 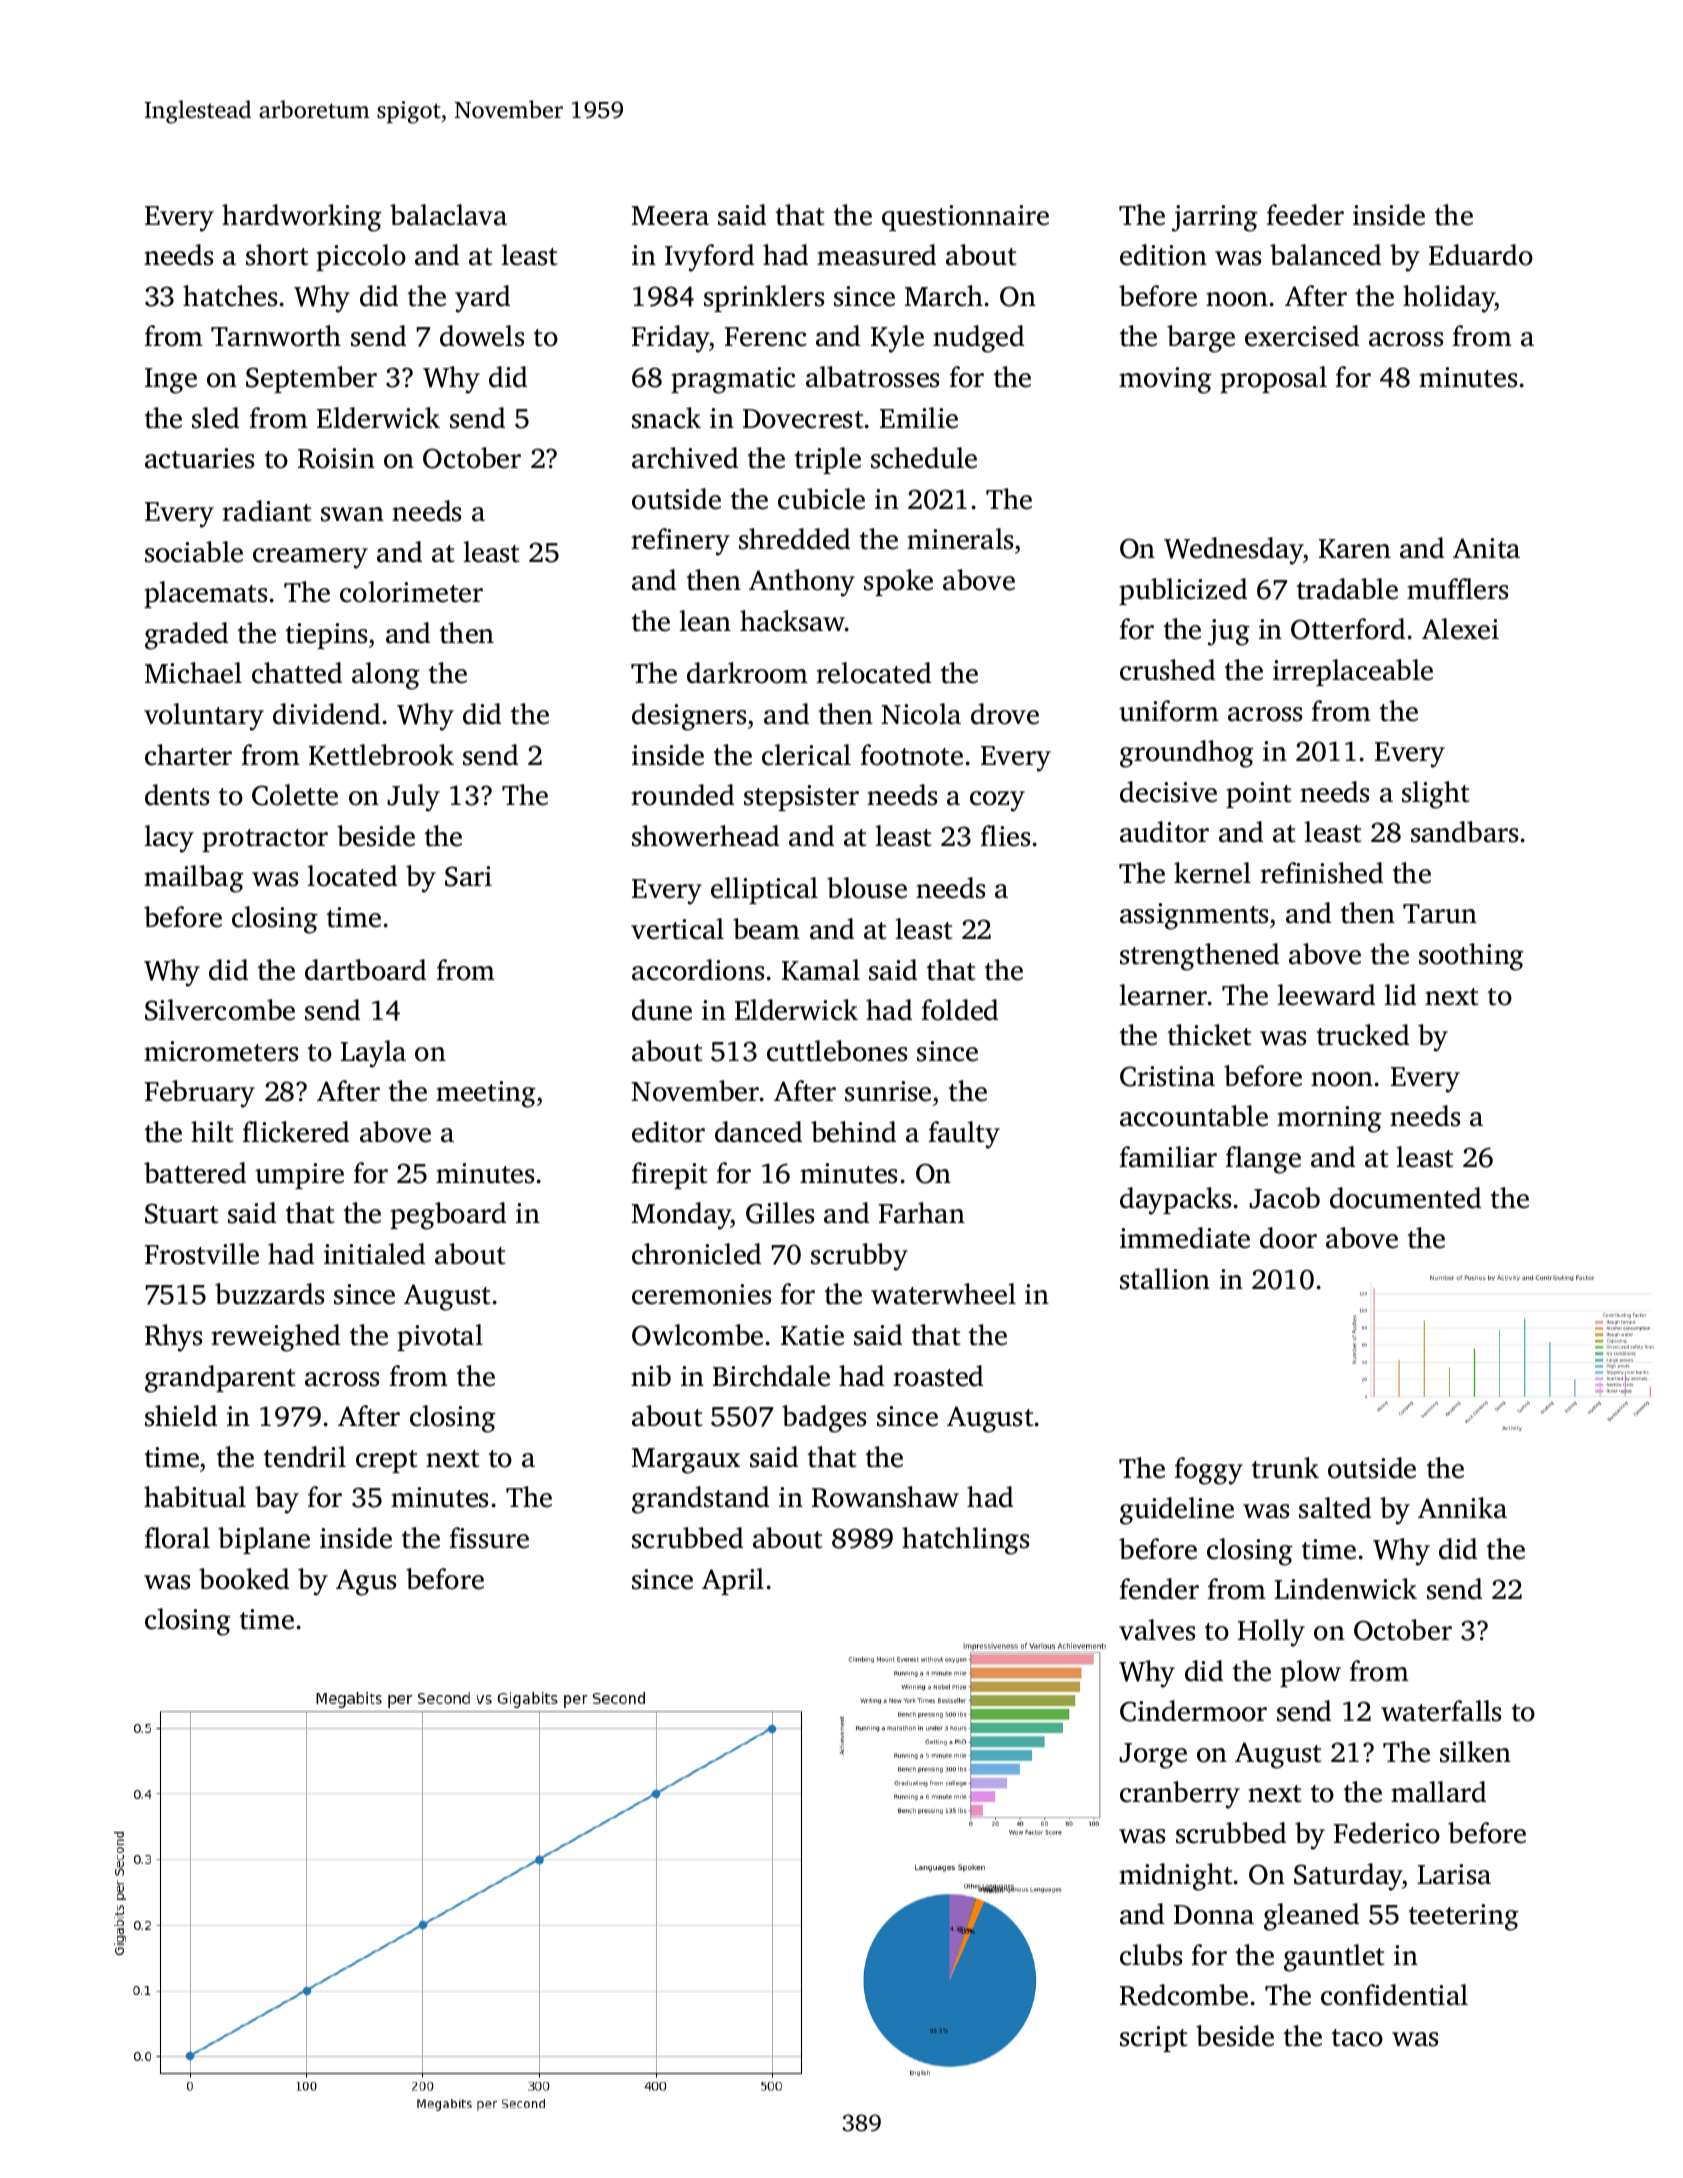 I want to click on morning, so click(x=1329, y=1119).
